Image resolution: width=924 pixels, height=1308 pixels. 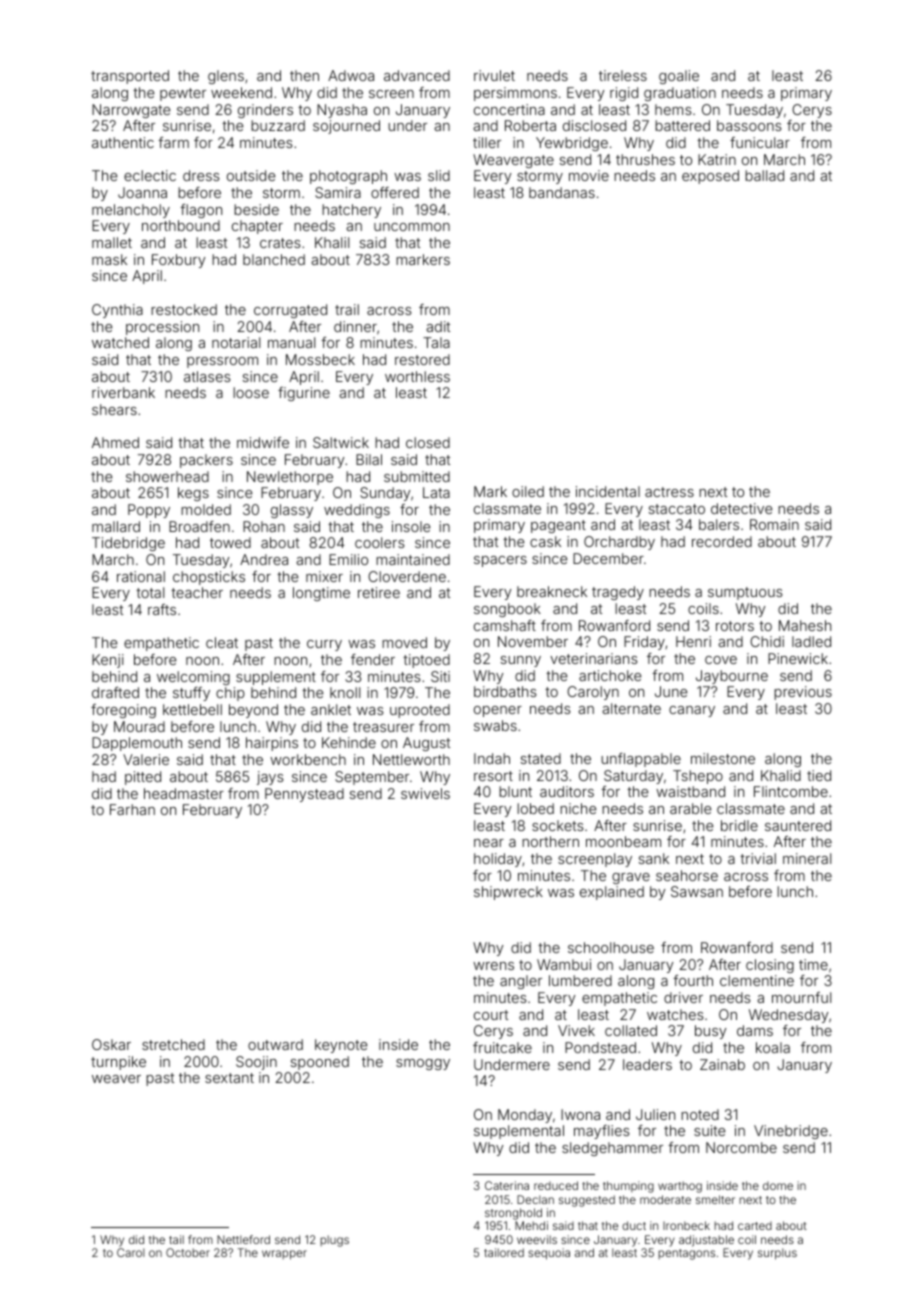 I want to click on sequoia, so click(x=549, y=1254).
